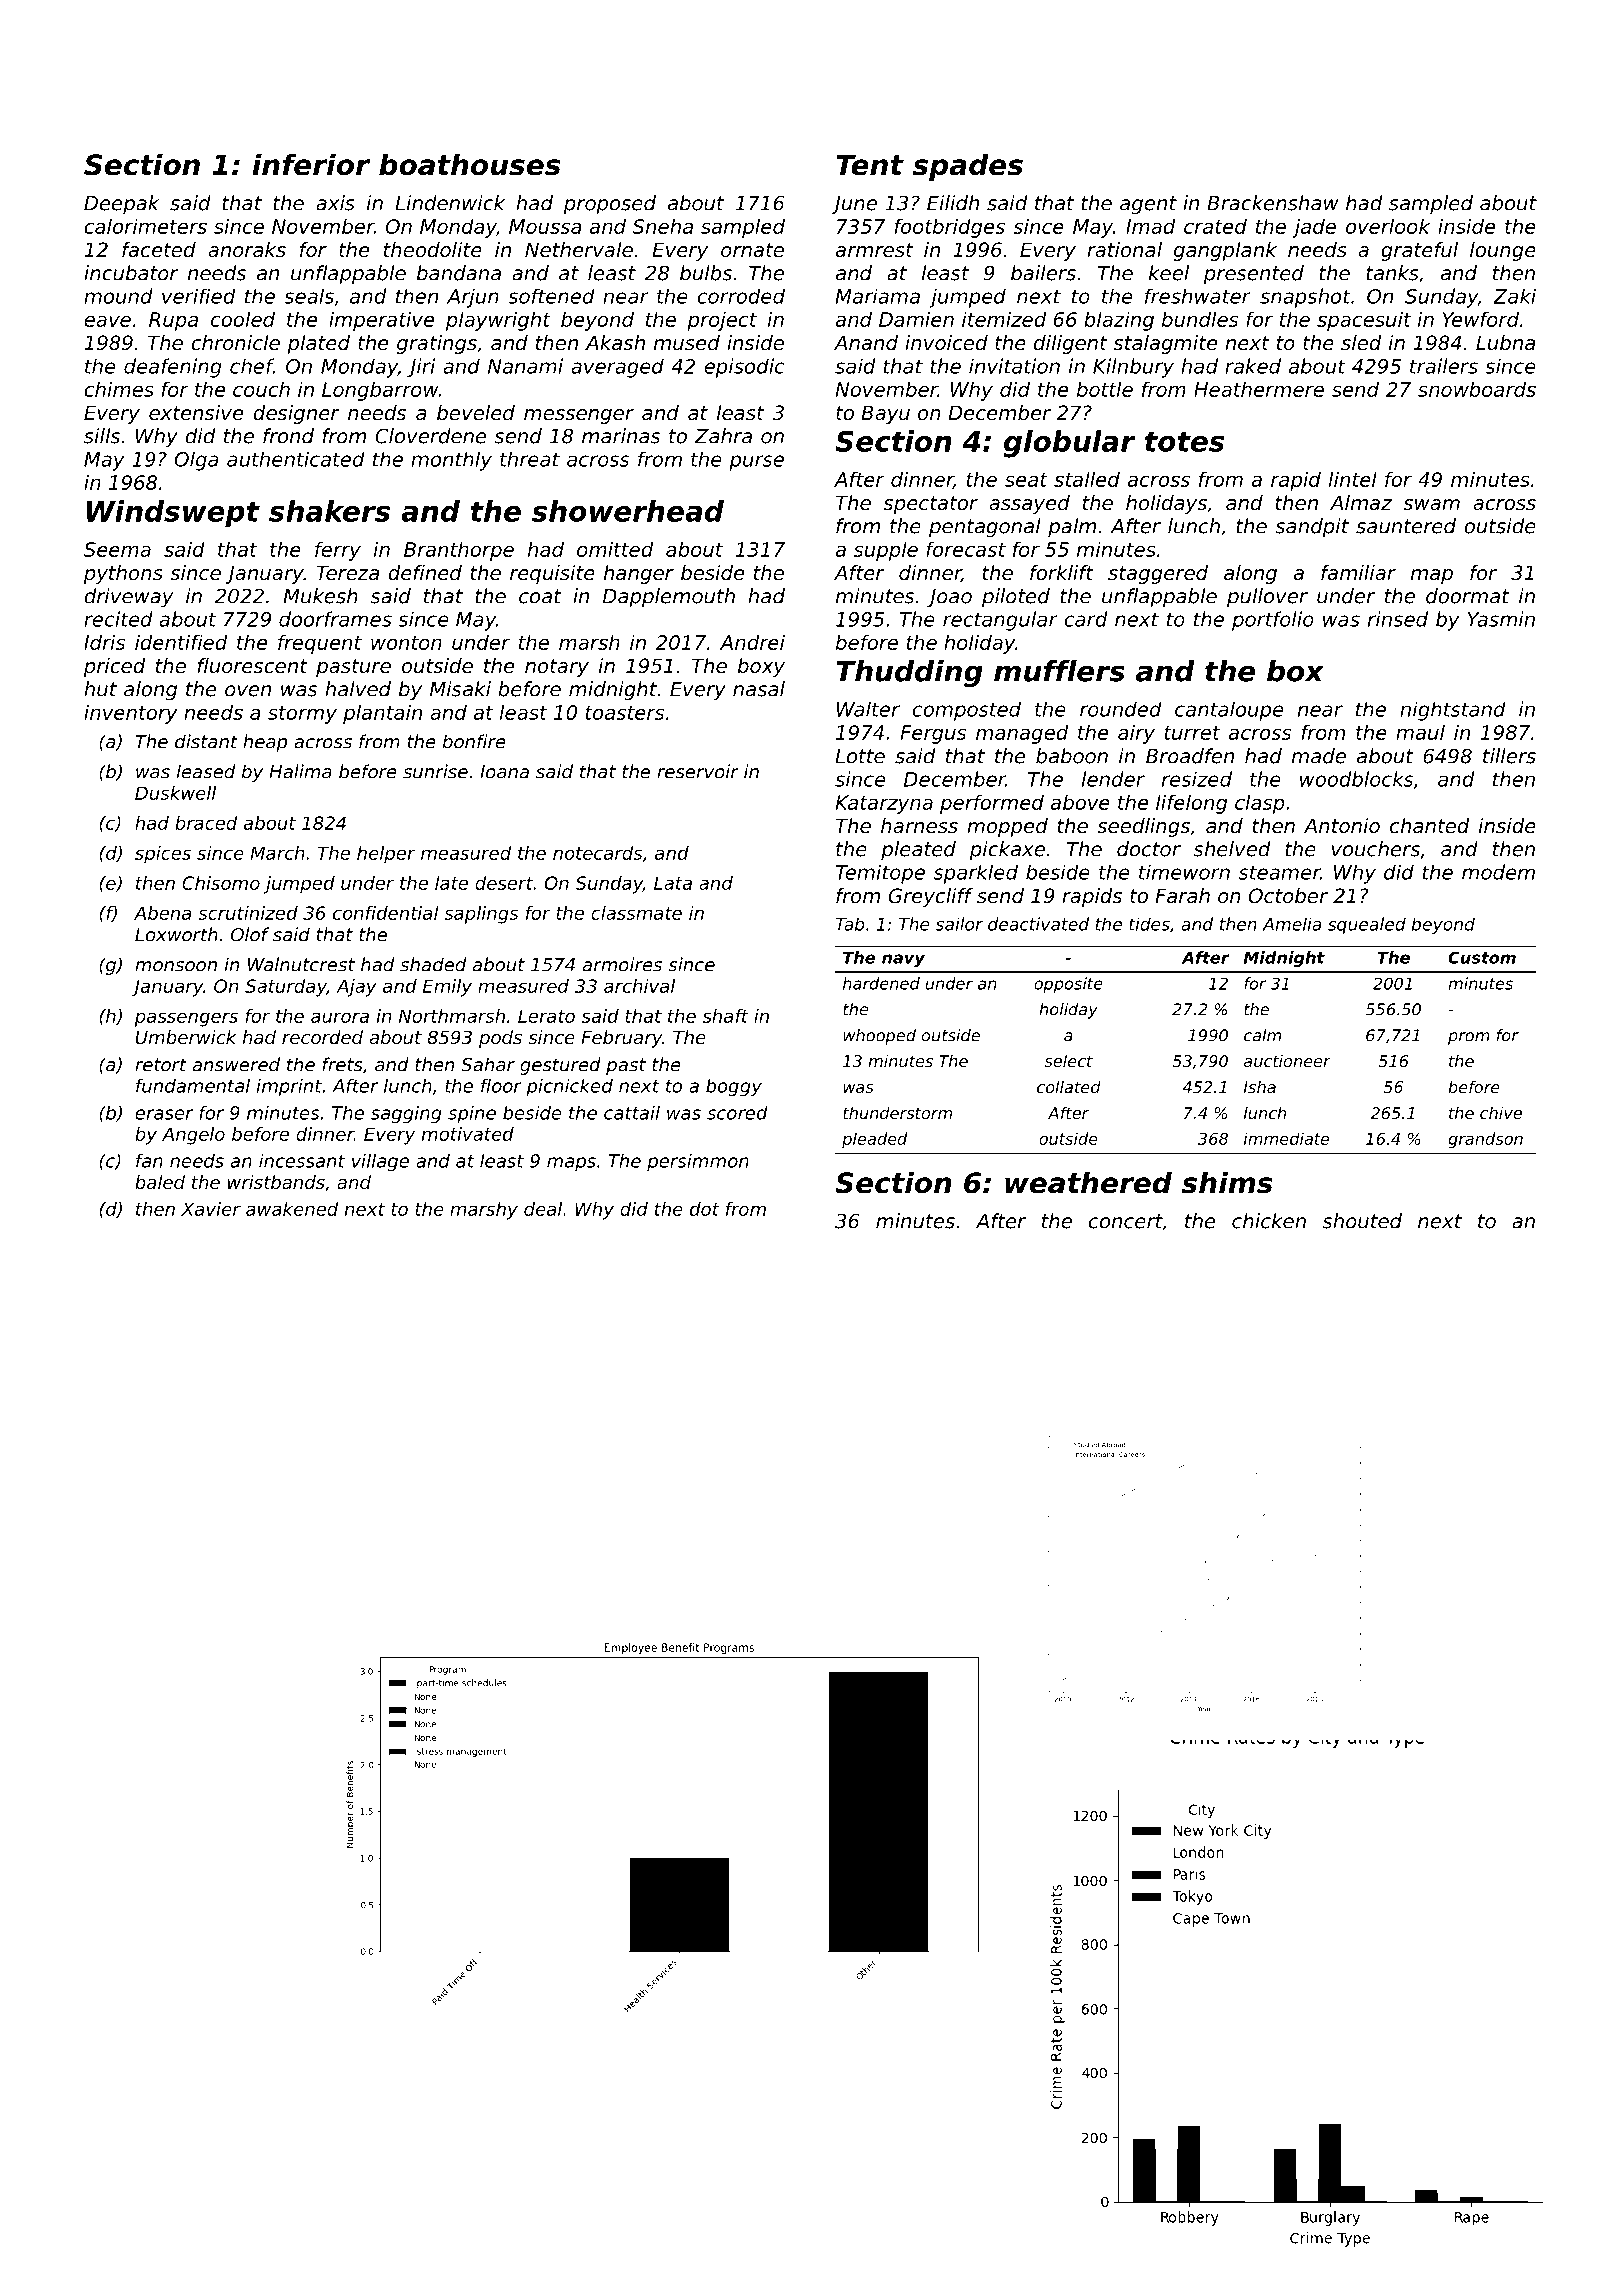  Describe the element at coordinates (338, 551) in the image. I see `ferry` at that location.
